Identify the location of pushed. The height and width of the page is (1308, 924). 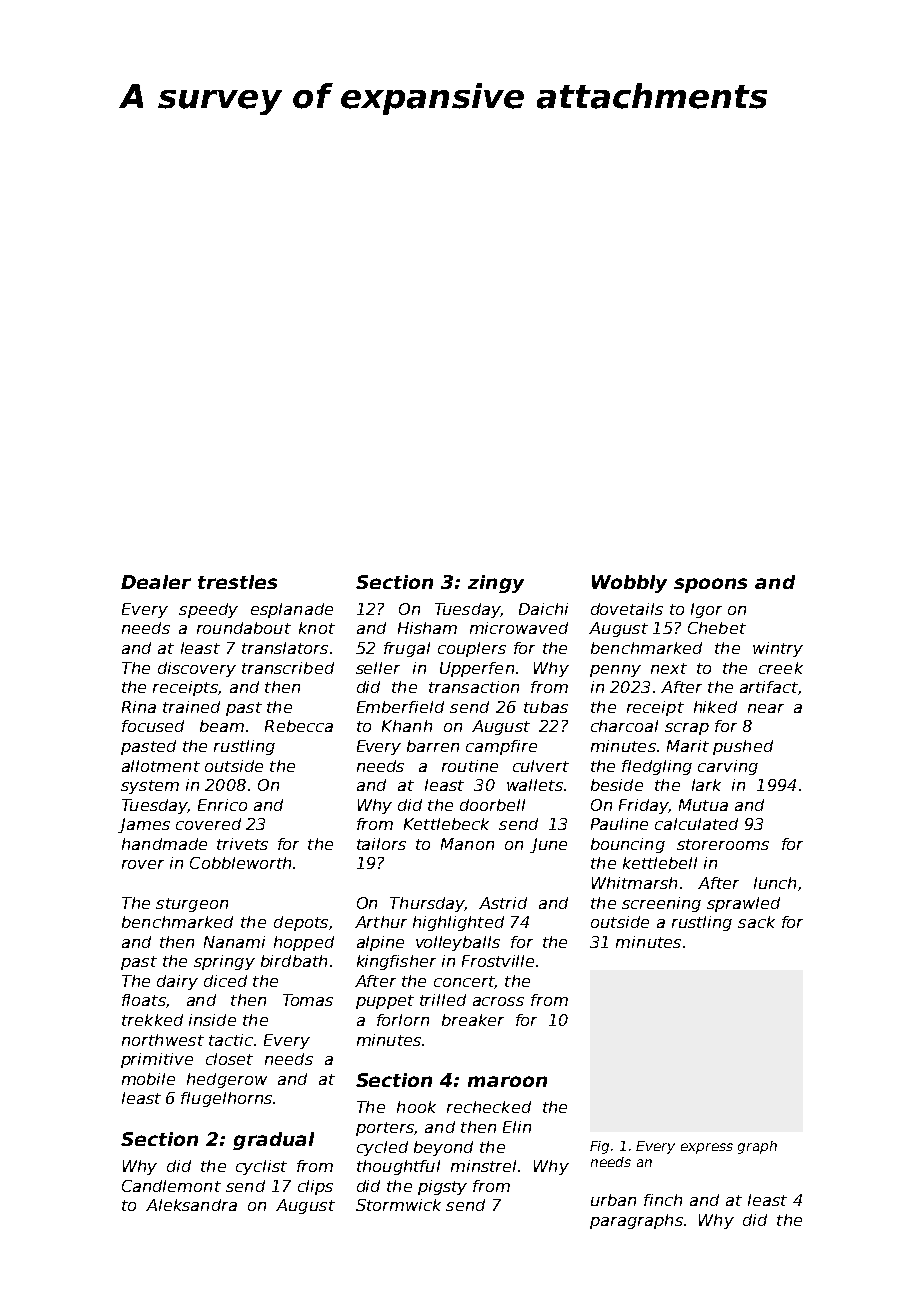
(743, 747).
